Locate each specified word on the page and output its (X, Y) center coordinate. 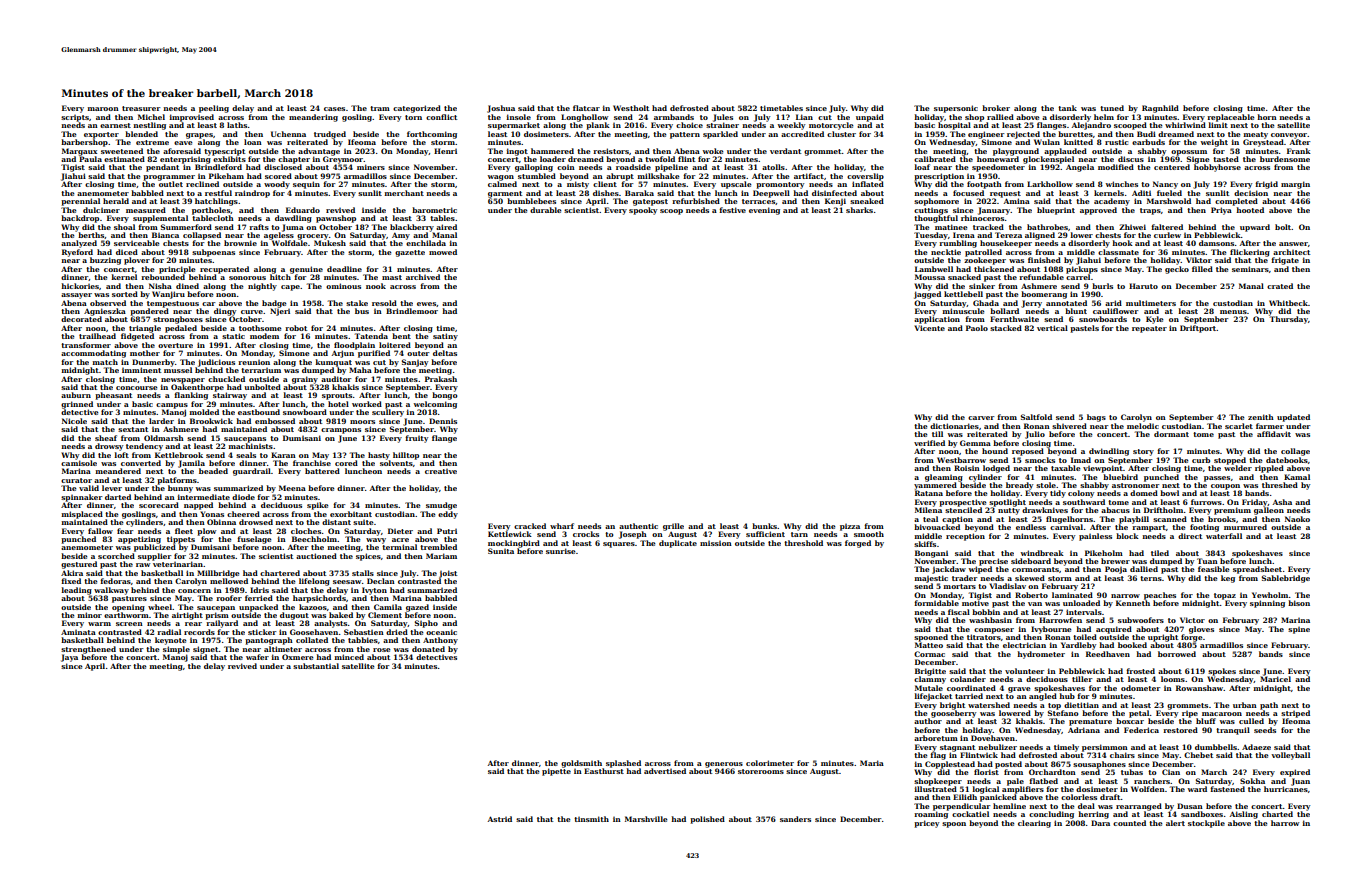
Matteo (929, 645)
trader (965, 578)
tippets (181, 540)
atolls (773, 167)
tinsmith (591, 819)
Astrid (500, 819)
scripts (75, 118)
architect (1291, 252)
